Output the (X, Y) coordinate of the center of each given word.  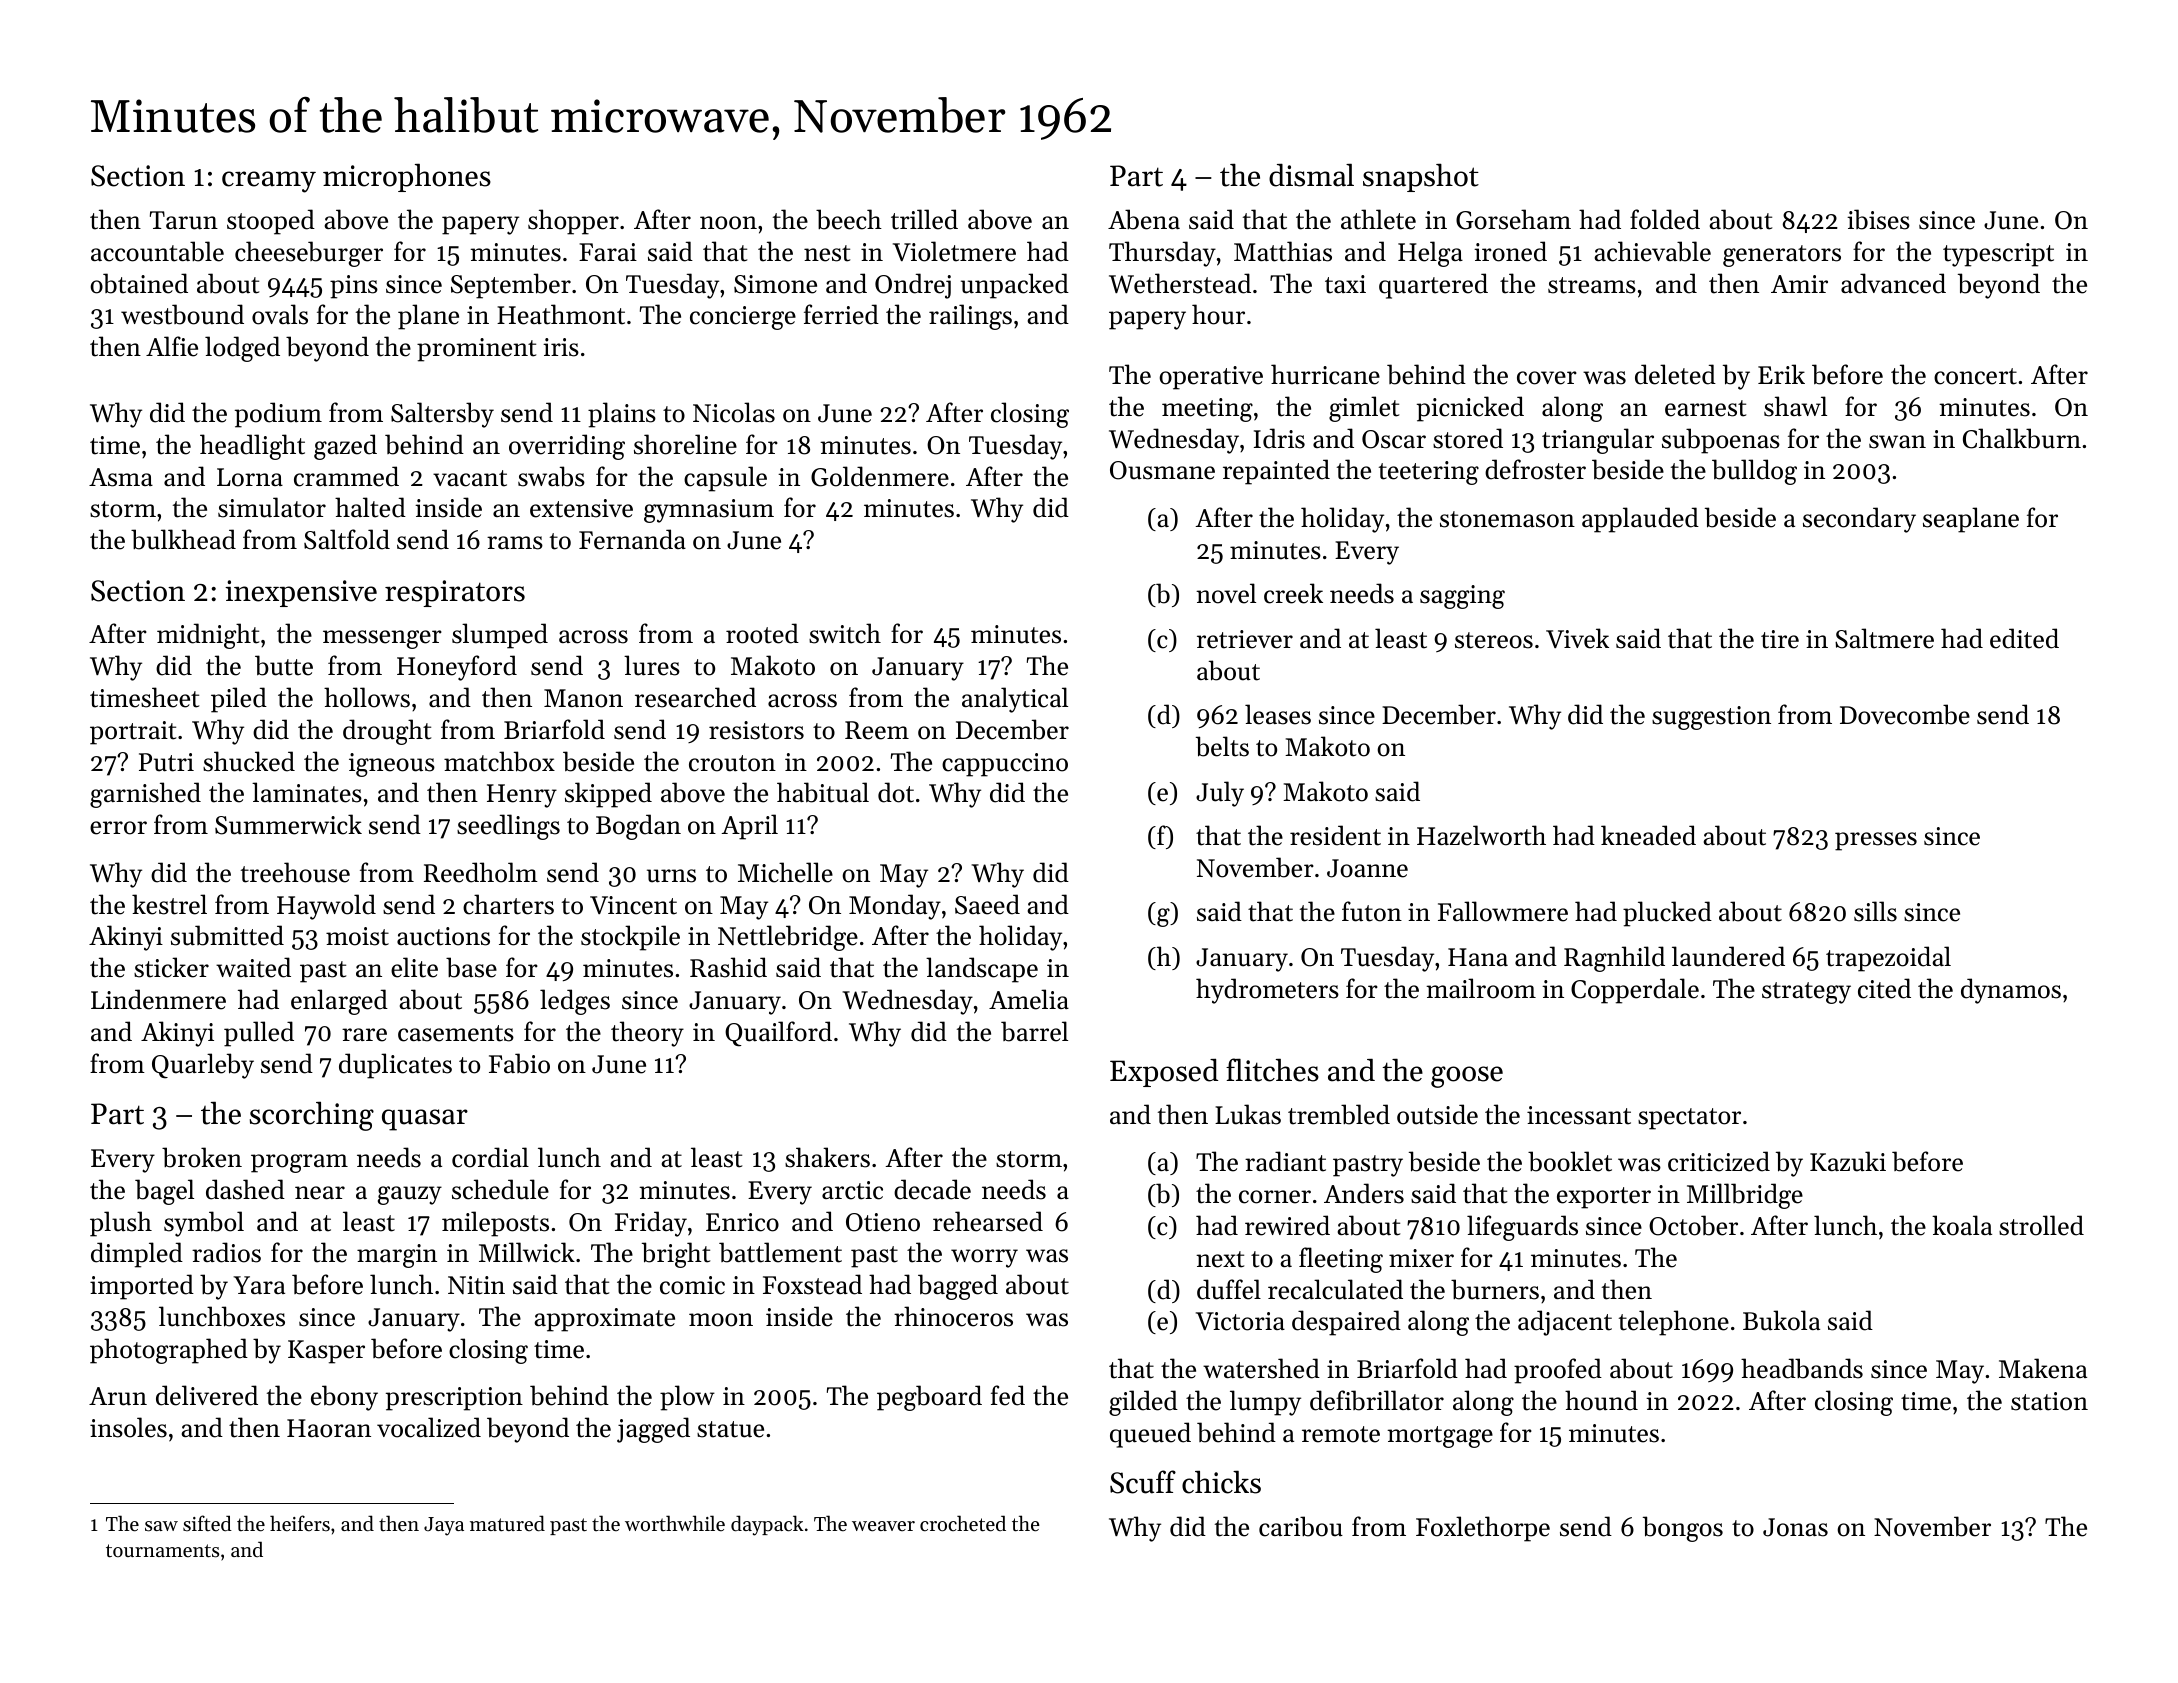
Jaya (444, 1526)
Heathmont (561, 314)
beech (849, 219)
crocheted (963, 1523)
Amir (1799, 284)
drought (387, 732)
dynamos (2011, 991)
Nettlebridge (788, 938)
